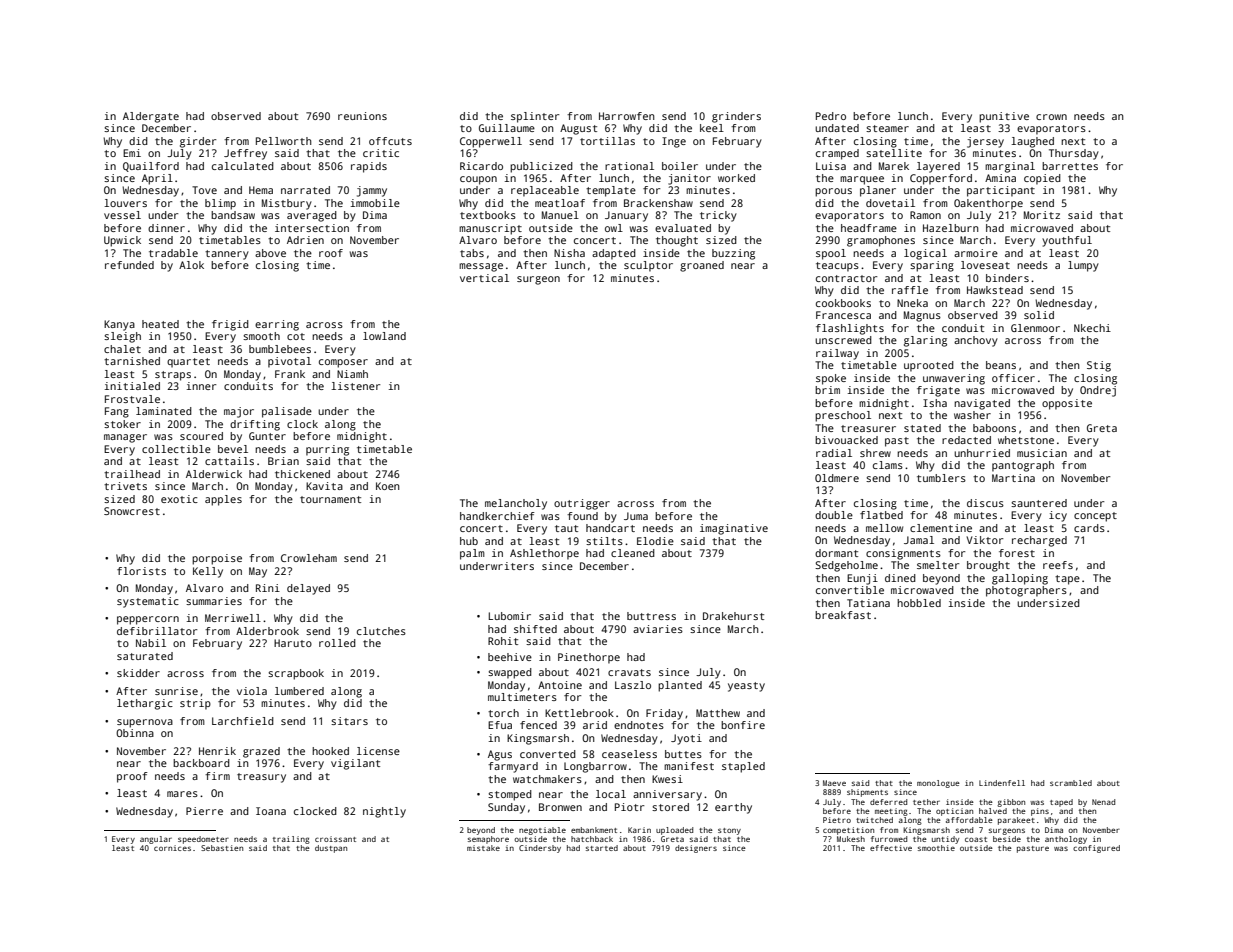 This document has height=952, width=1233. What do you see at coordinates (510, 616) in the document?
I see `Lubomir` at bounding box center [510, 616].
